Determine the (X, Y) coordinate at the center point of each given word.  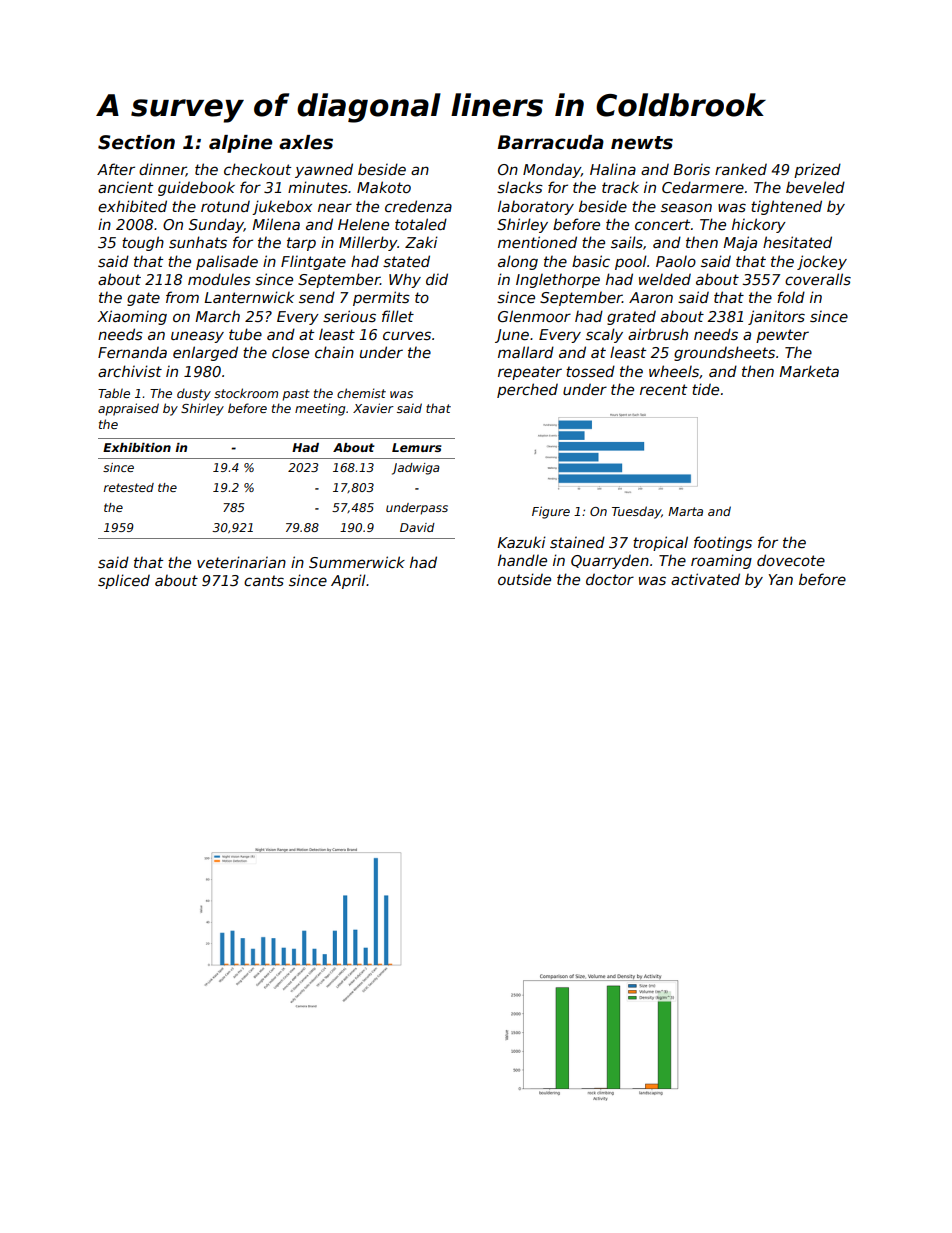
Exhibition (137, 447)
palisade (227, 262)
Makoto (384, 187)
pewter (782, 336)
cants (264, 580)
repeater (530, 373)
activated (705, 579)
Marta (685, 511)
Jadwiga (416, 469)
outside (524, 579)
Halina (613, 169)
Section (136, 142)
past (296, 395)
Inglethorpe (558, 281)
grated (631, 317)
